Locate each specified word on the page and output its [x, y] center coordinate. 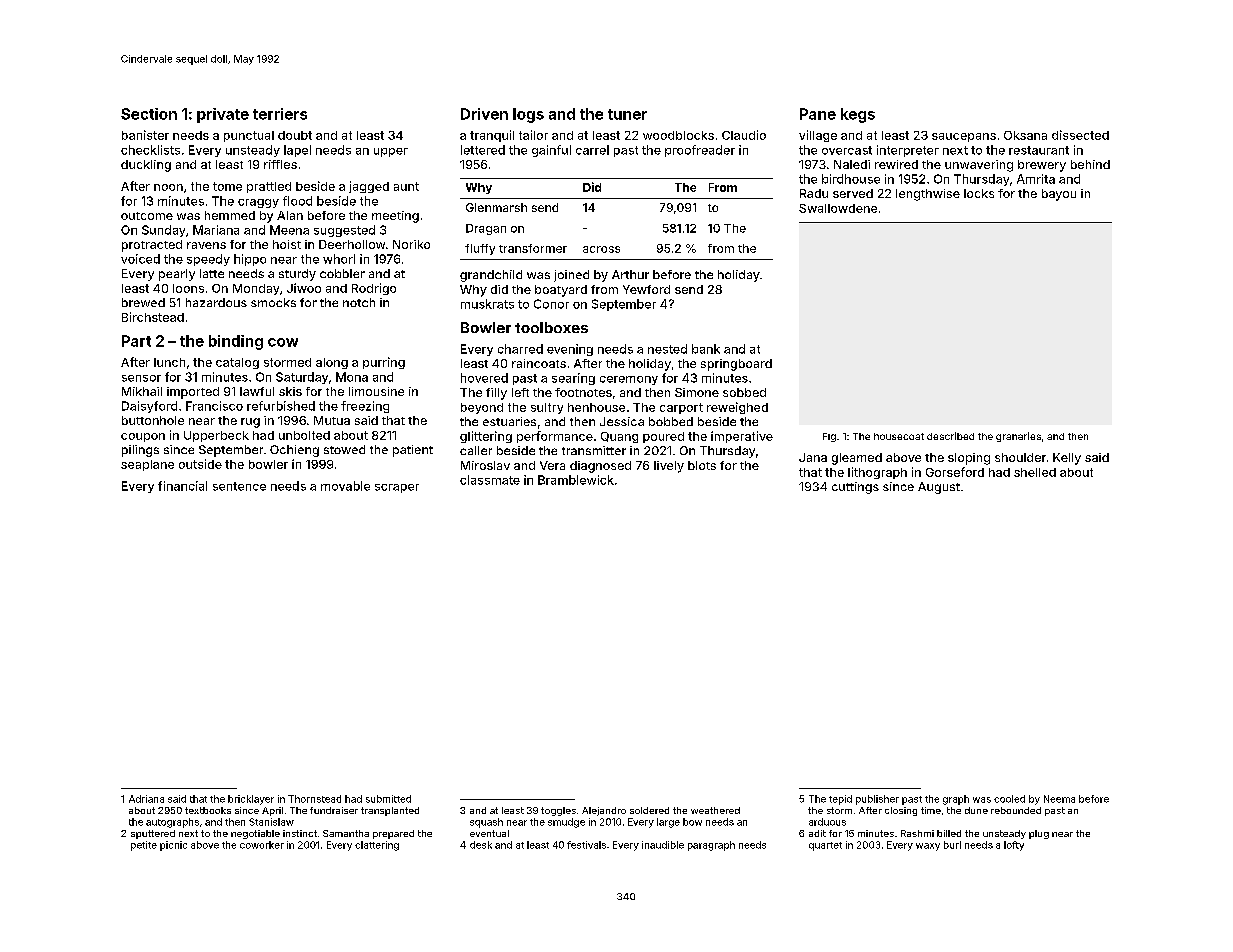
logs [528, 115]
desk [481, 845]
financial [182, 486]
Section [149, 114]
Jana [813, 457]
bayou [1059, 195]
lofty [1014, 846]
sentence [239, 486]
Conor [551, 304]
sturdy [297, 275]
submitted [388, 799]
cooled [1009, 799]
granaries [1018, 437]
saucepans [964, 137]
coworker [262, 845]
